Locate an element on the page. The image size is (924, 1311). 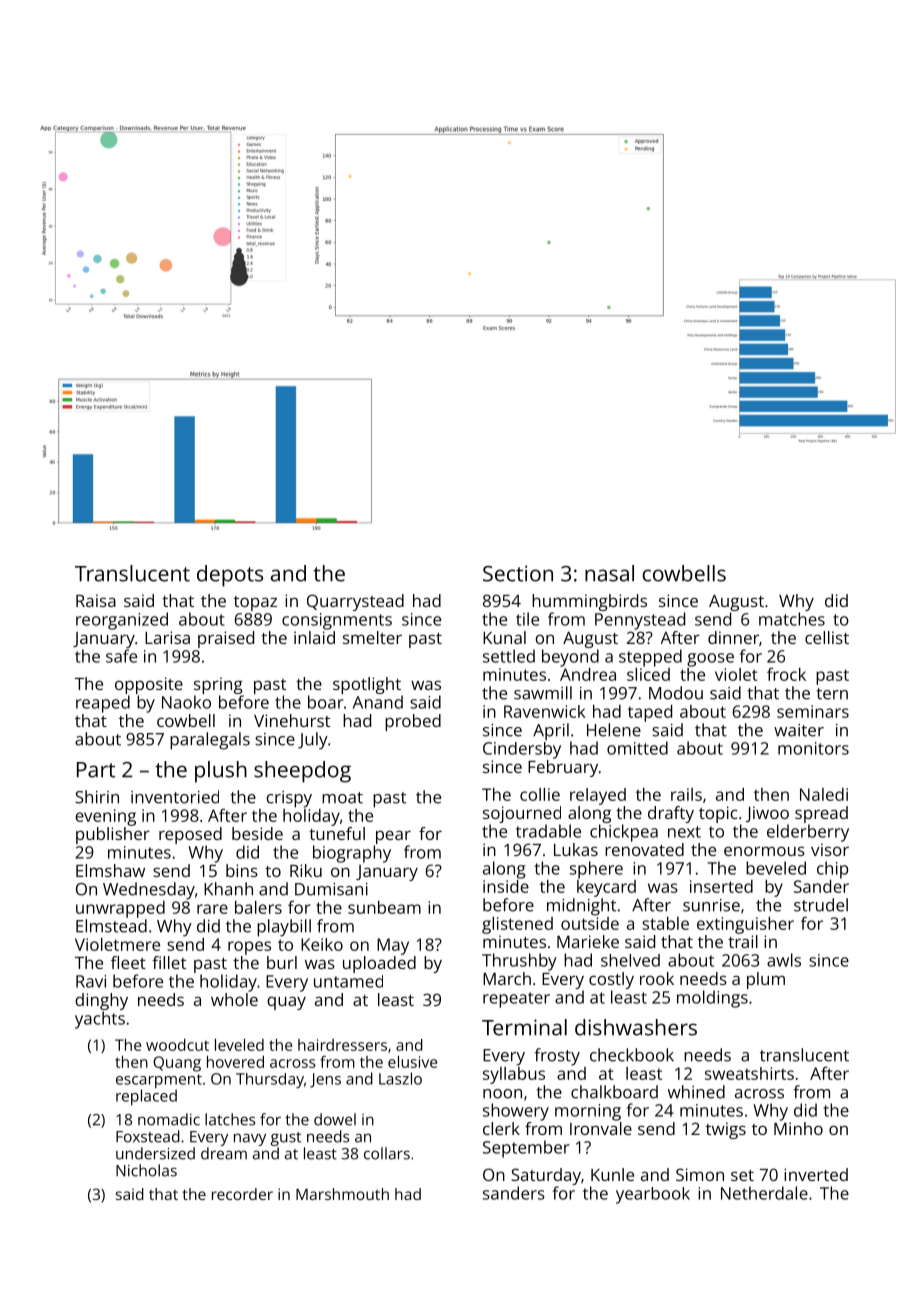
fillet is located at coordinates (169, 962).
